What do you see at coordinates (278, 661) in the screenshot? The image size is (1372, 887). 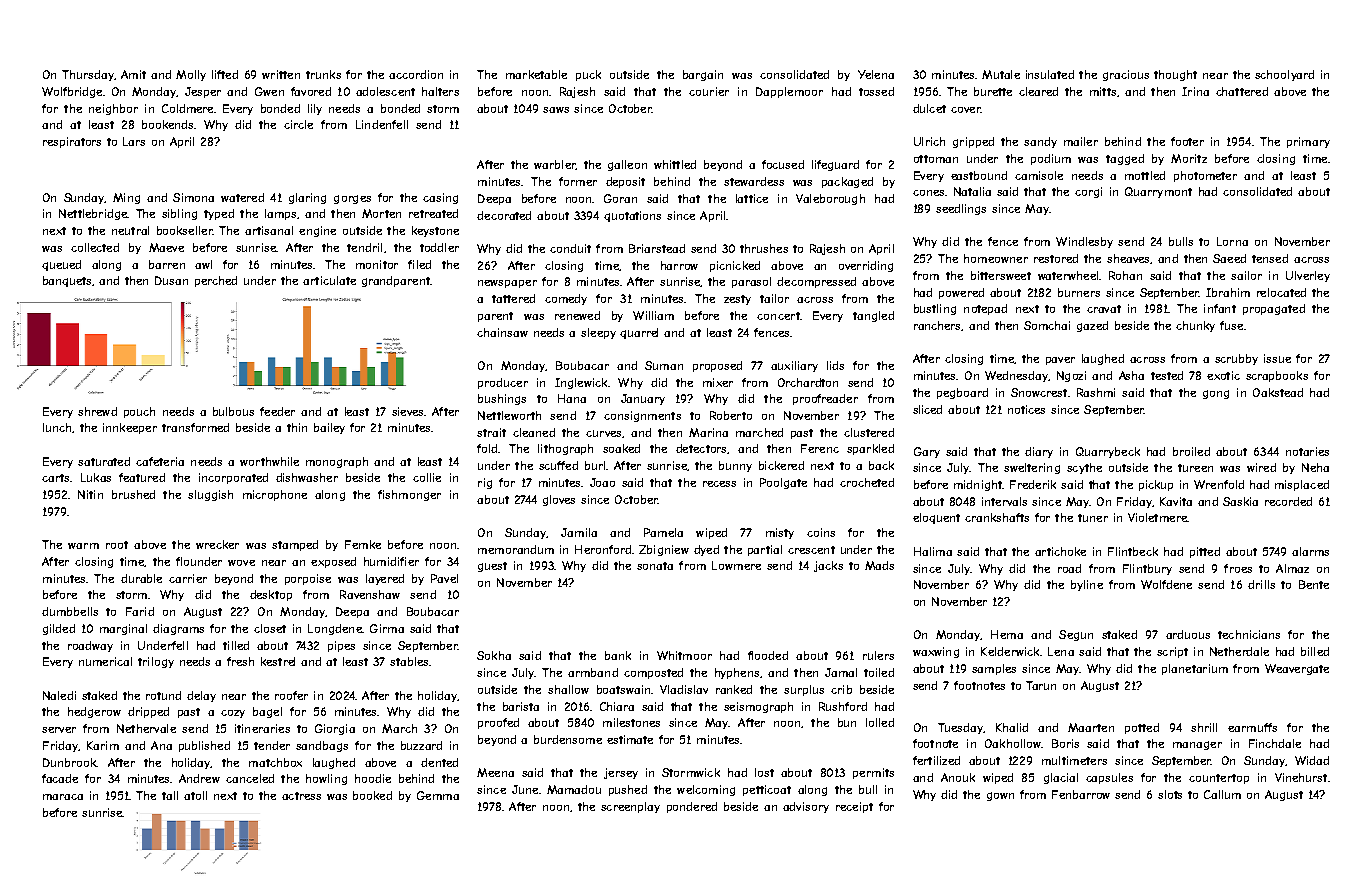 I see `kestrel` at bounding box center [278, 661].
